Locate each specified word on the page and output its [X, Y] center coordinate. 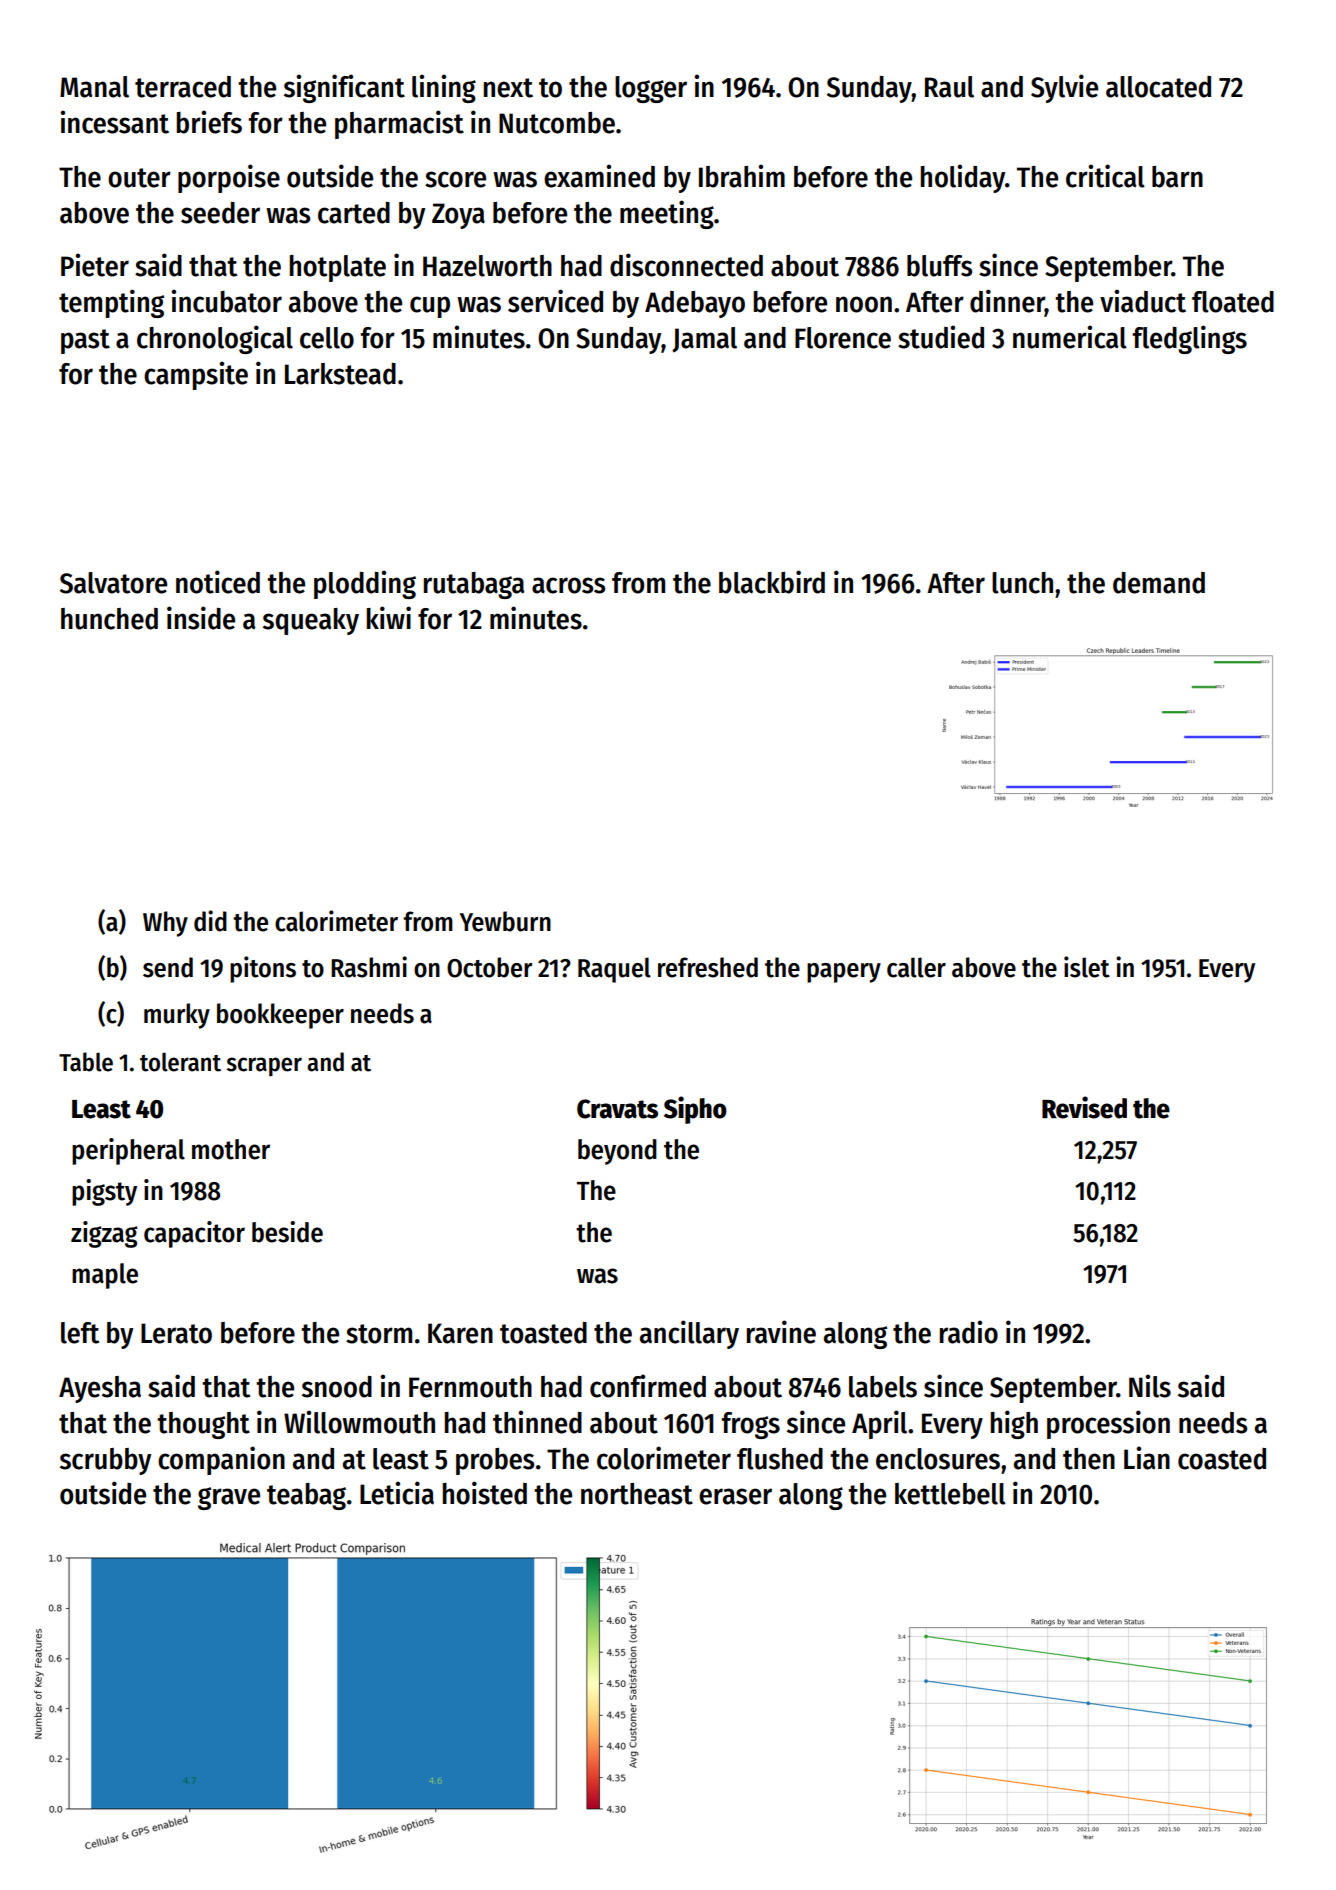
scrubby [105, 1461]
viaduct [1143, 301]
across [568, 585]
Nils [1150, 1386]
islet [1087, 967]
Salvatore [113, 583]
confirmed [648, 1386]
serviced [555, 301]
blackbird [772, 582]
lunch [1022, 583]
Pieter [95, 265]
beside [287, 1232]
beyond [617, 1152]
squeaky [311, 621]
